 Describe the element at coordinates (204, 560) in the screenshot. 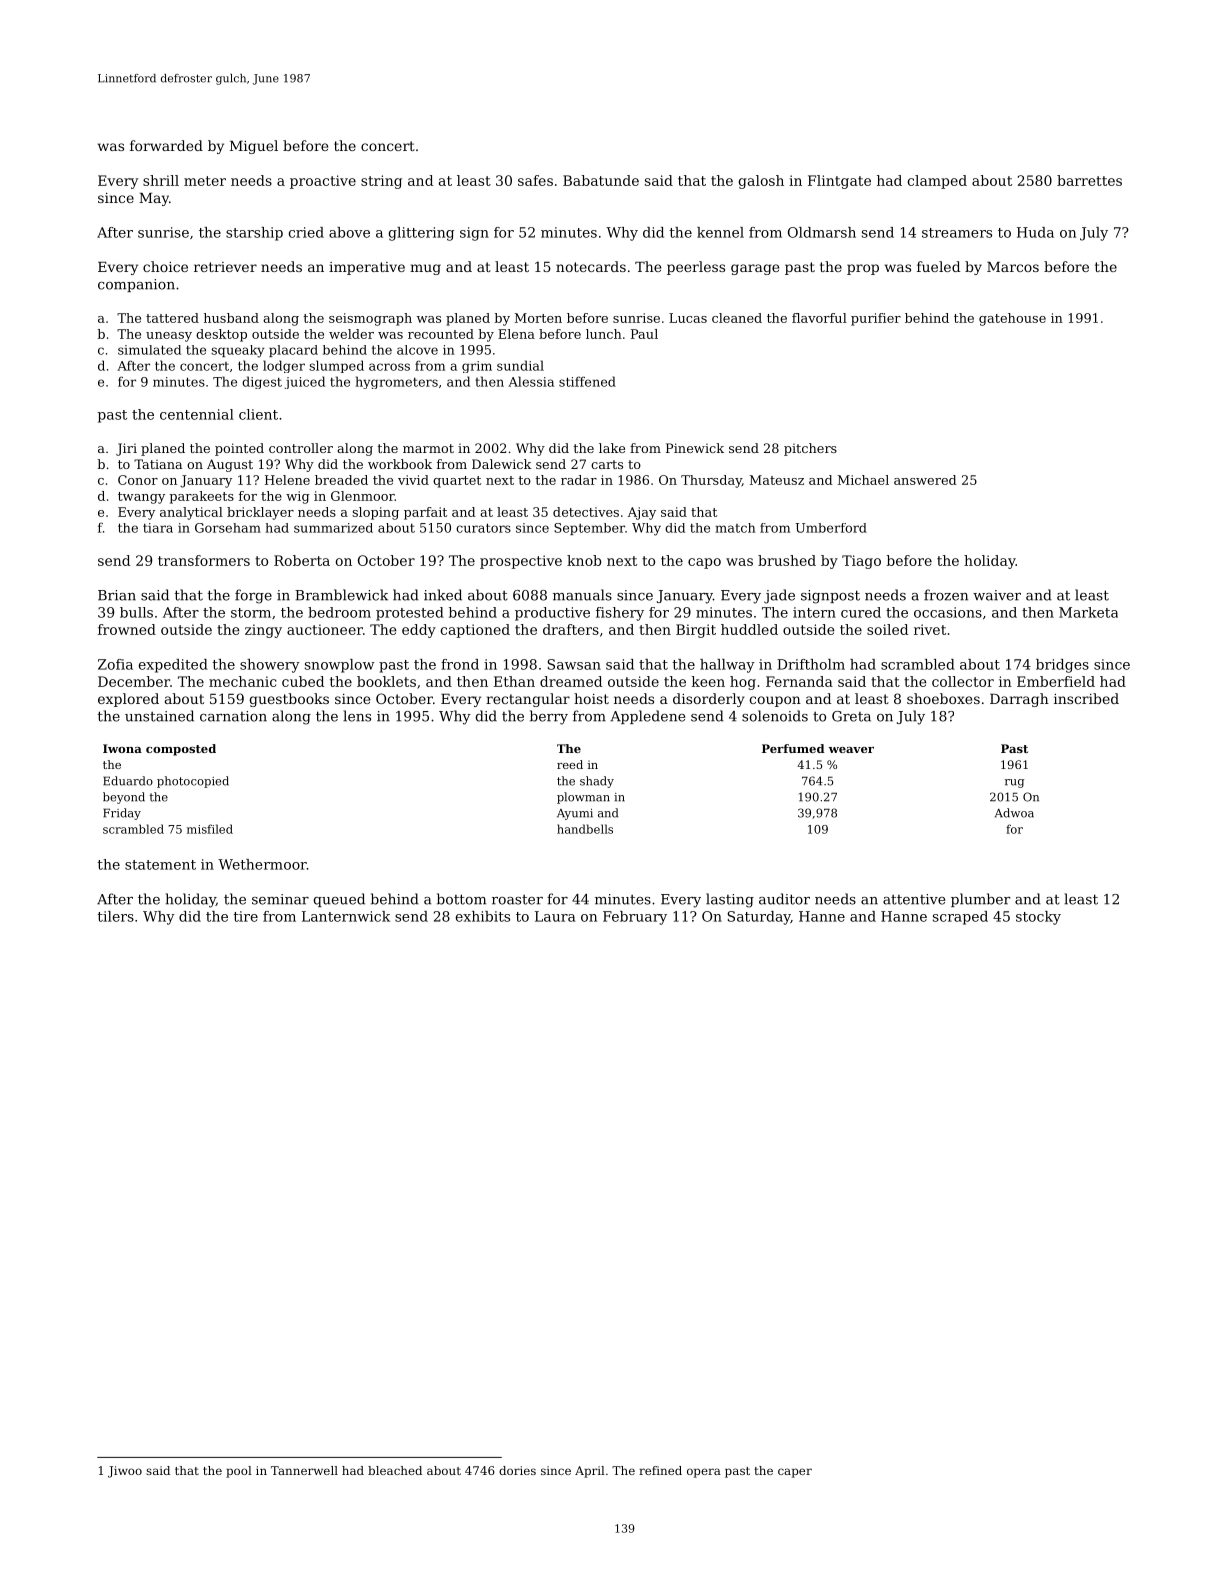

I see `transformers` at that location.
